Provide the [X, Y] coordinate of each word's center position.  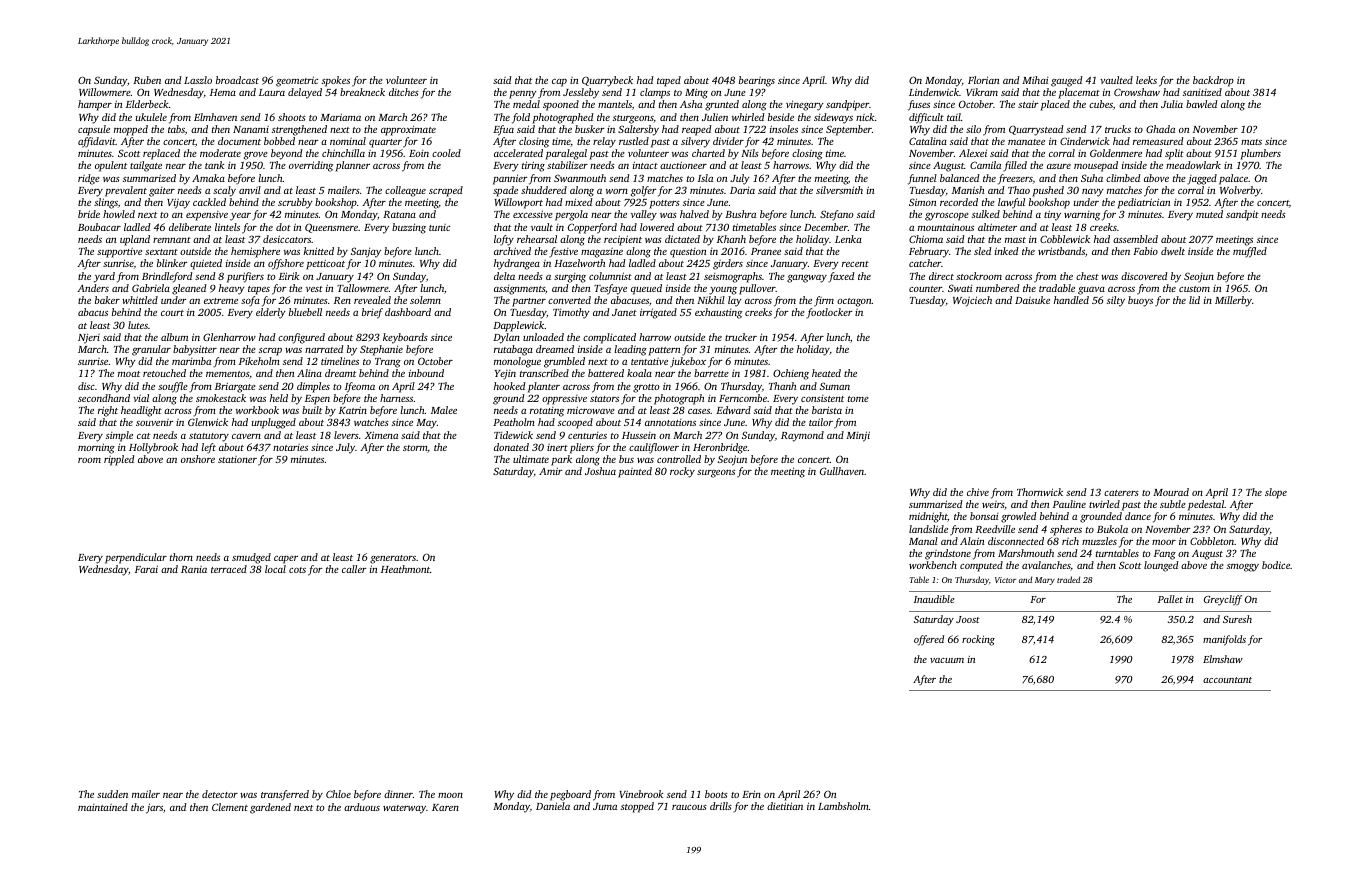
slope [1276, 493]
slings [106, 203]
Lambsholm [843, 806]
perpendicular [136, 558]
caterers [1121, 493]
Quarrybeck [607, 81]
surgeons [716, 474]
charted [708, 153]
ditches [404, 92]
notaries [290, 447]
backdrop [1213, 81]
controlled [679, 459]
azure [1059, 166]
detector [220, 794]
